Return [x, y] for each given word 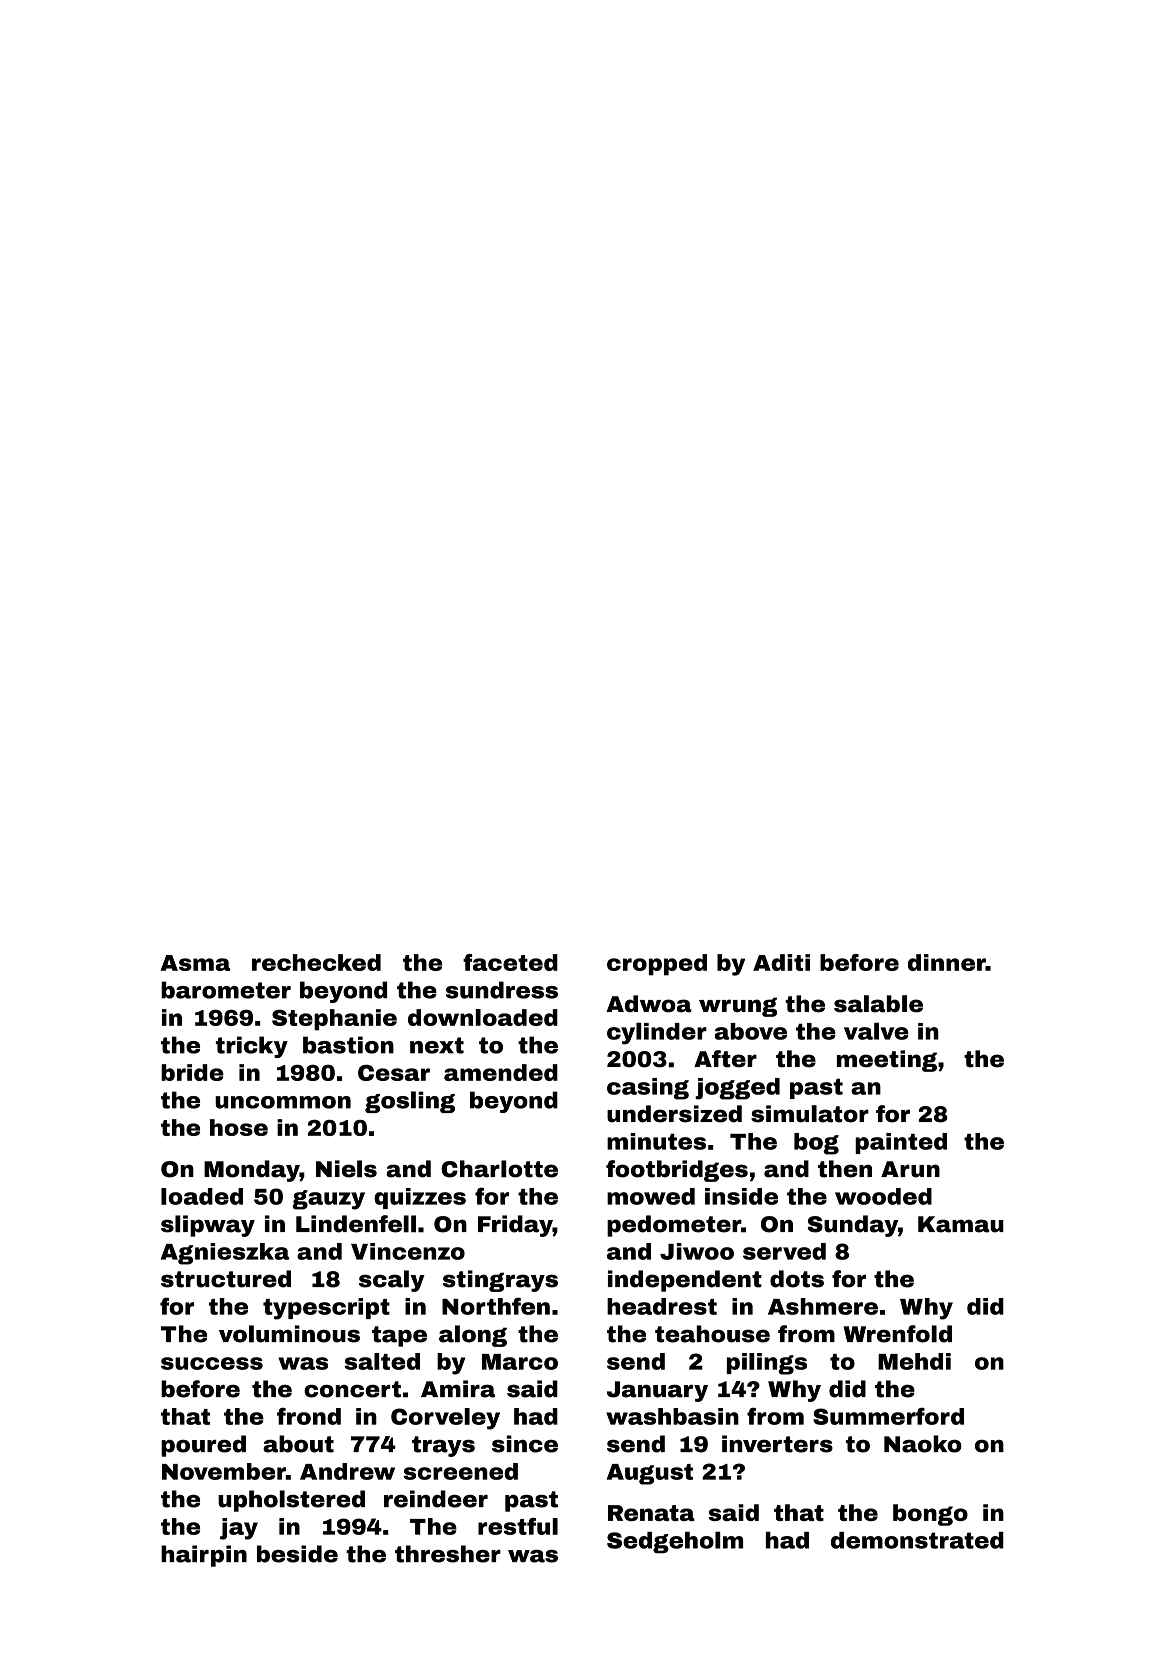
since [525, 1444]
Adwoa [649, 1004]
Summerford [888, 1416]
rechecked [316, 962]
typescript [326, 1309]
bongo [930, 1515]
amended [501, 1072]
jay [239, 1529]
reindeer [436, 1499]
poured [203, 1446]
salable [878, 1004]
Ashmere [823, 1306]
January [657, 1391]
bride [192, 1072]
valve [876, 1031]
